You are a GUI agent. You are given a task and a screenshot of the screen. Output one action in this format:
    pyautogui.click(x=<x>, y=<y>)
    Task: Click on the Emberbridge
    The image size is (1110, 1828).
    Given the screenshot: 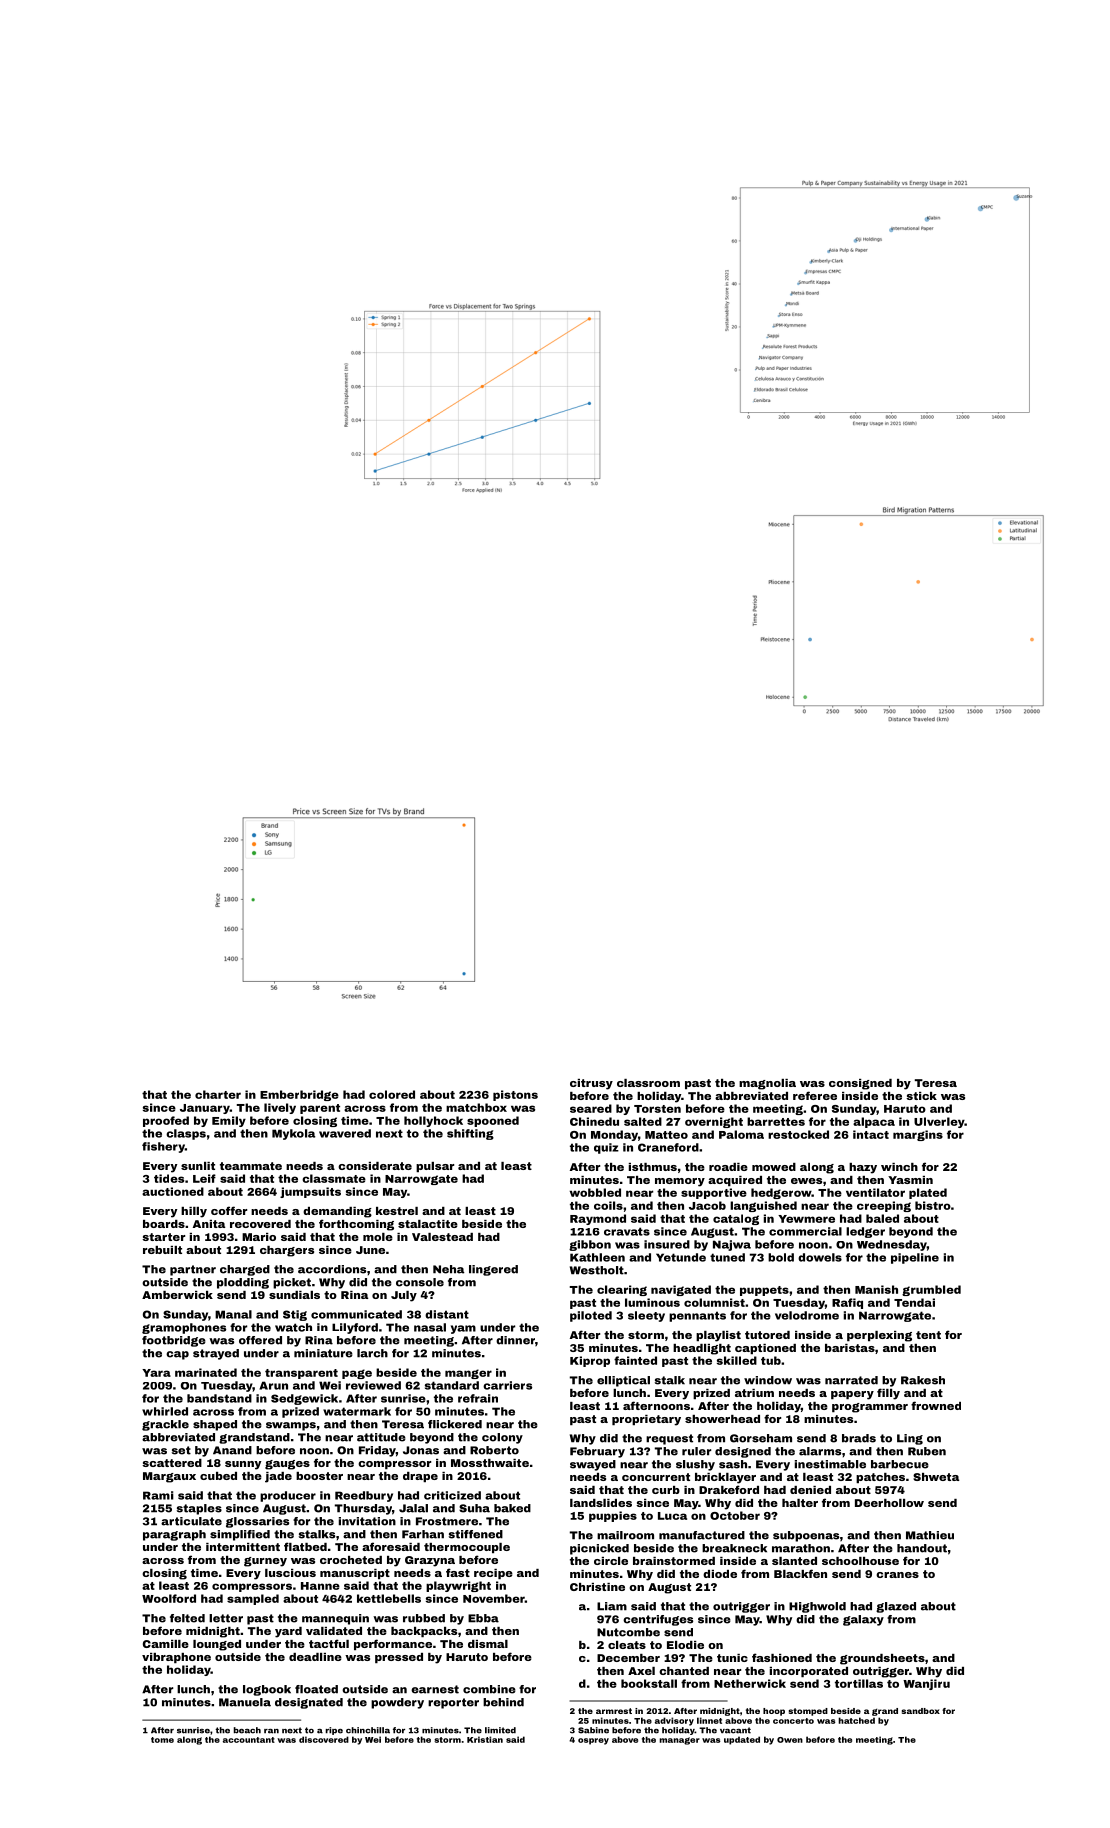 What is the action you would take?
    pyautogui.click(x=299, y=1095)
